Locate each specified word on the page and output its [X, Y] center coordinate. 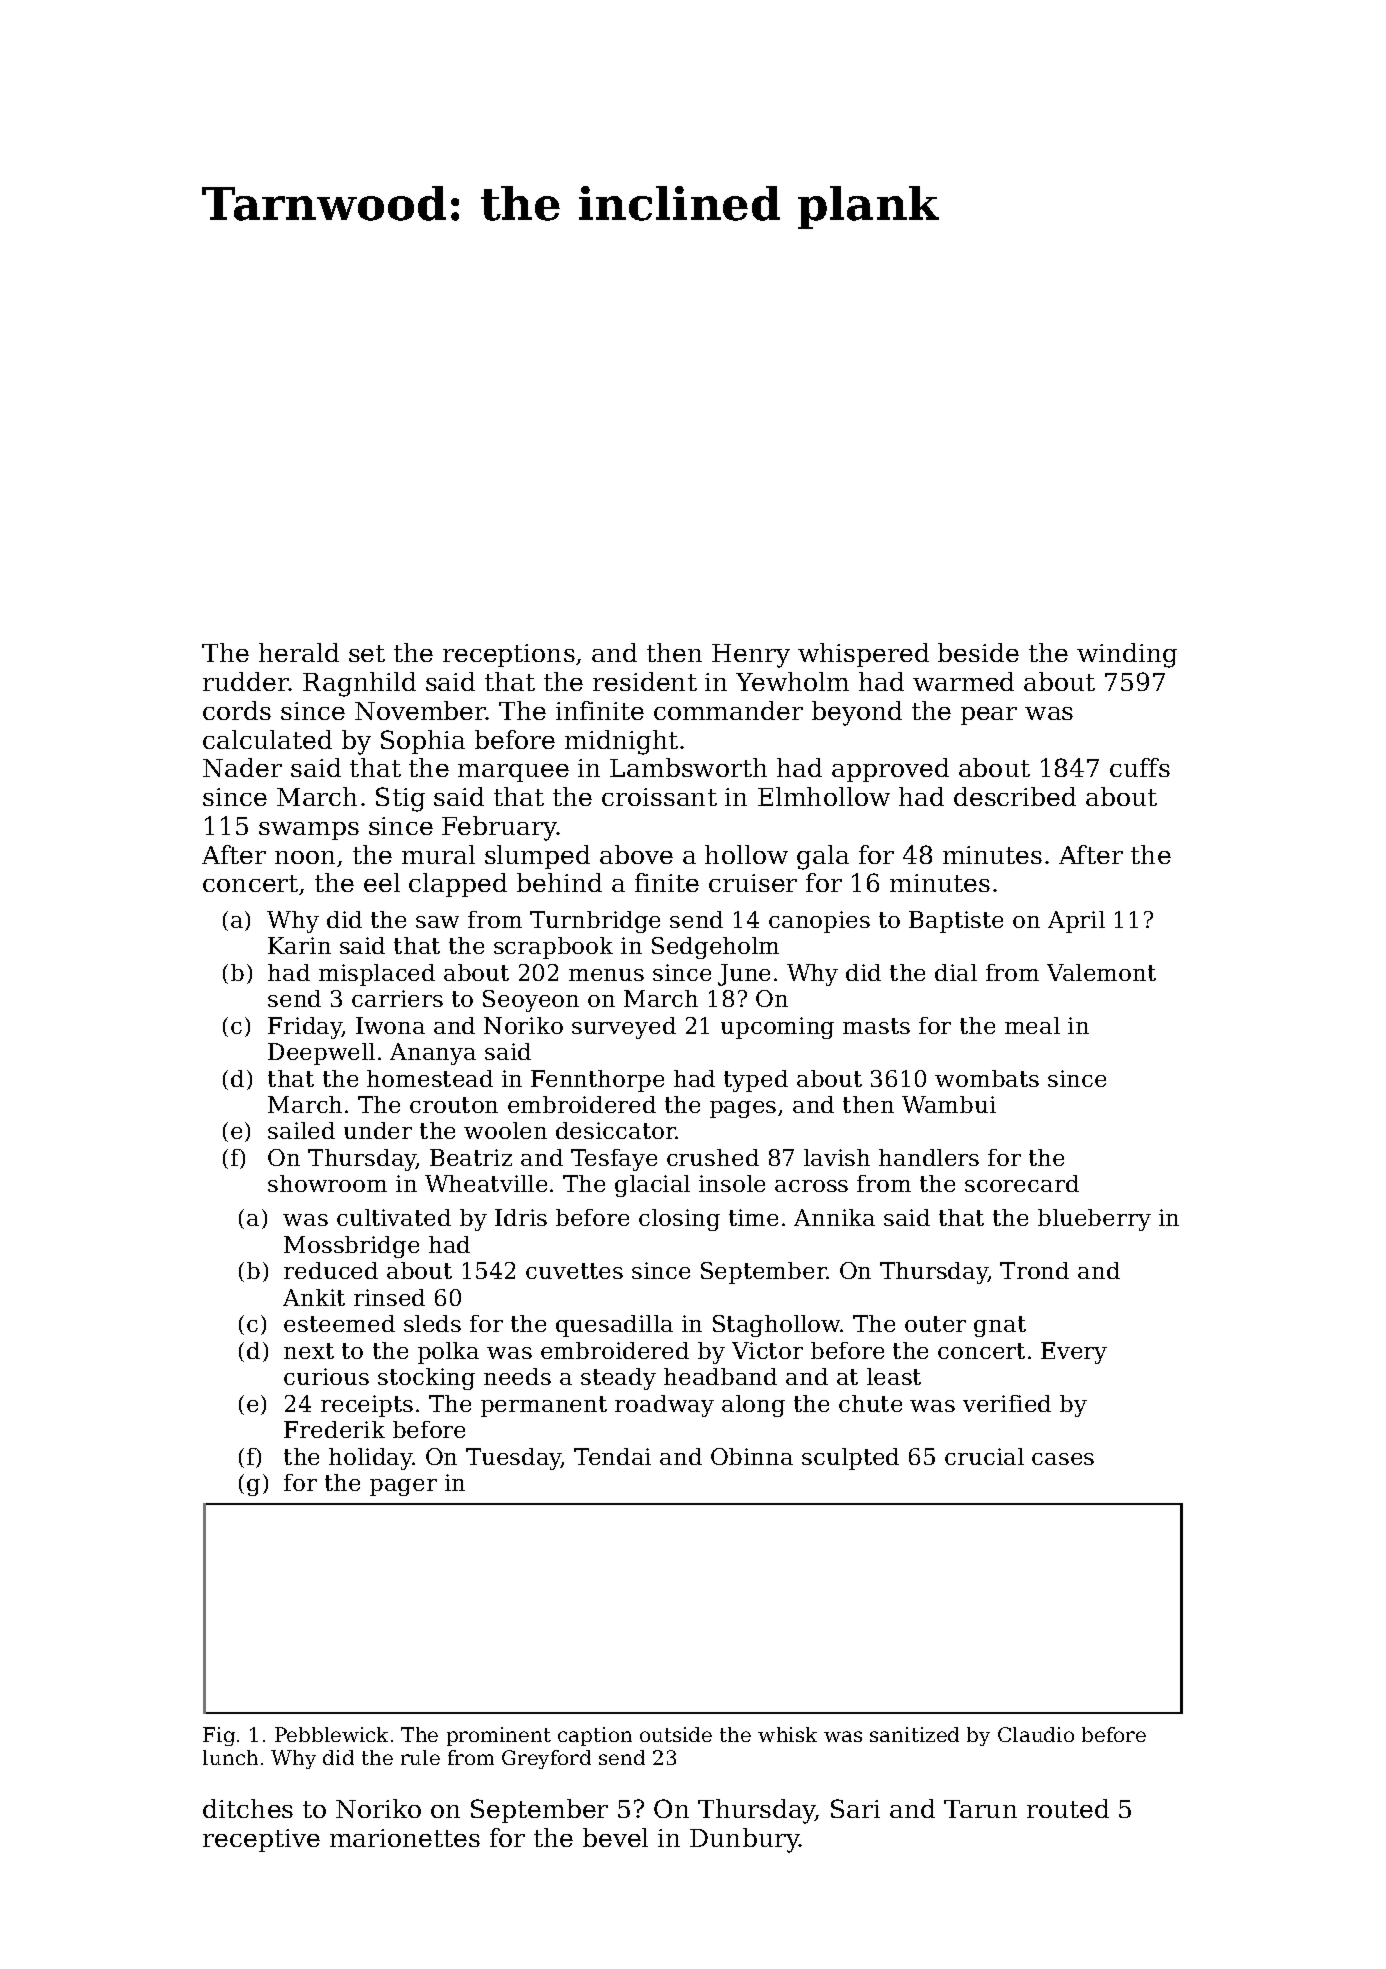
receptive [261, 1840]
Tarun [980, 1809]
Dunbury [745, 1840]
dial [956, 972]
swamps [309, 831]
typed [756, 1081]
